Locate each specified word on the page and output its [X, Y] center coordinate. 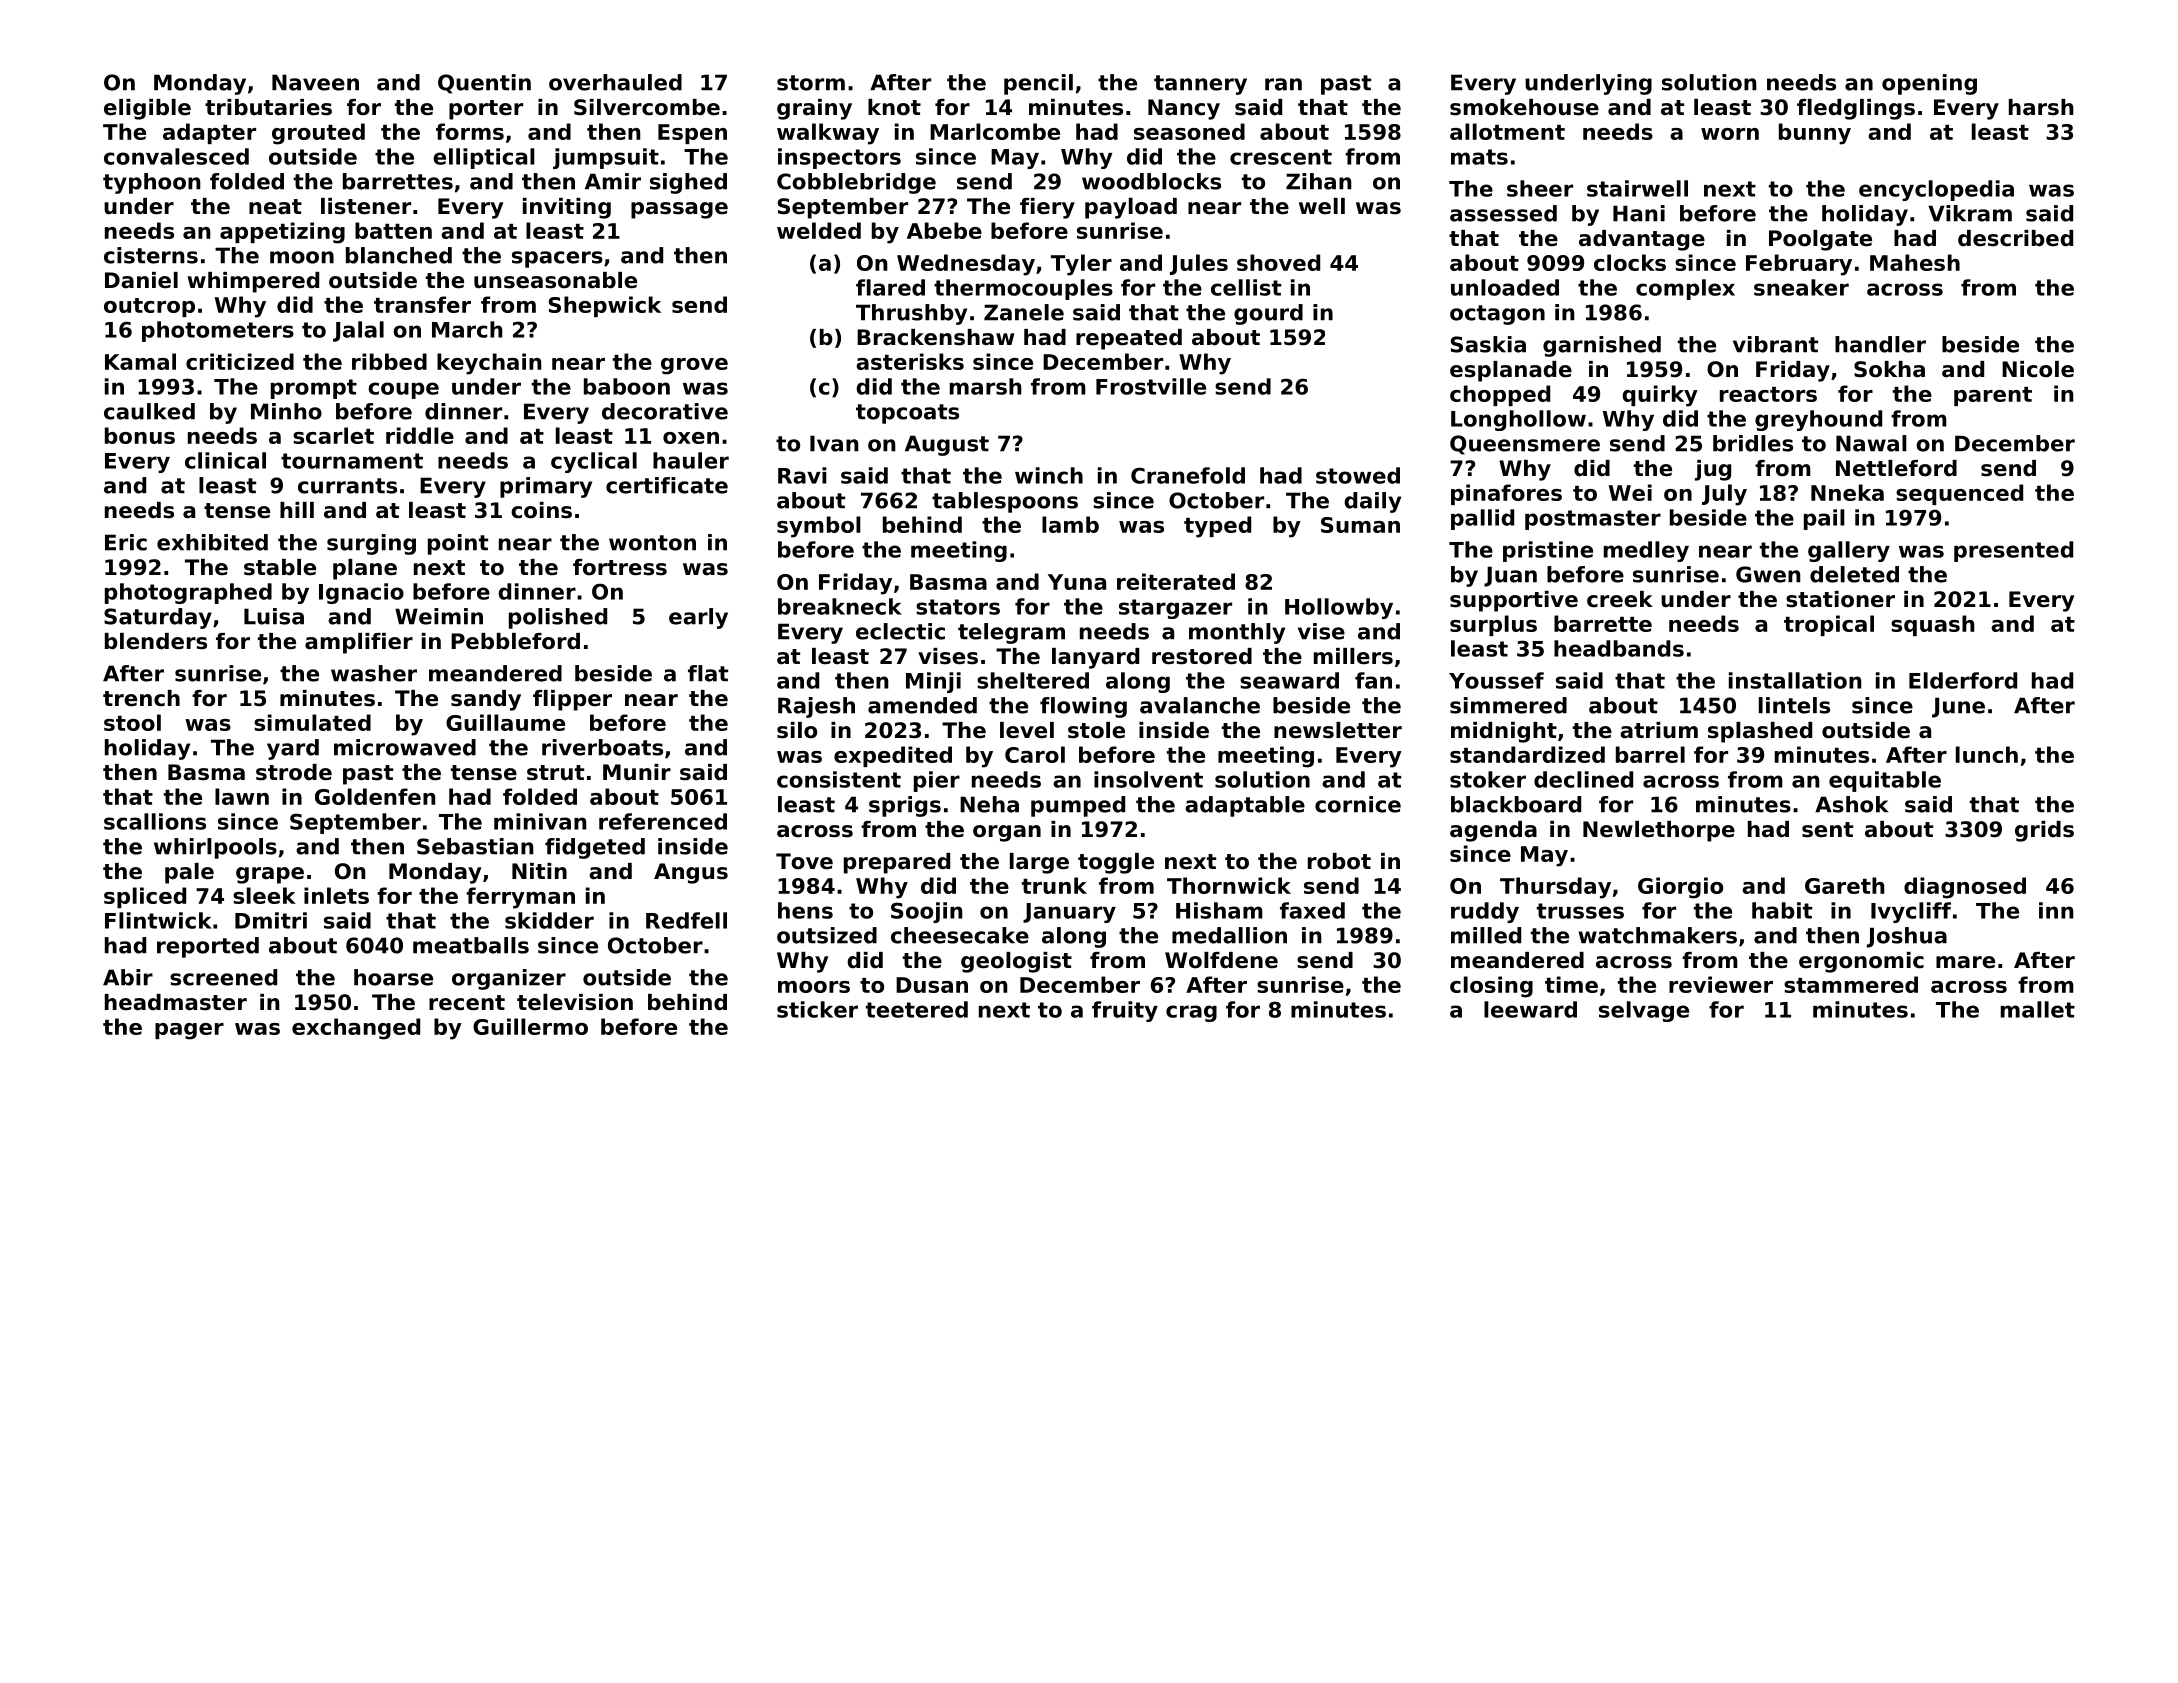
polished [558, 618]
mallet [2038, 1009]
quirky [1660, 396]
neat [275, 207]
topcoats [907, 414]
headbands [1619, 648]
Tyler [1081, 265]
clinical [225, 460]
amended [922, 705]
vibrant [1775, 344]
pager [189, 1031]
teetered [917, 1009]
